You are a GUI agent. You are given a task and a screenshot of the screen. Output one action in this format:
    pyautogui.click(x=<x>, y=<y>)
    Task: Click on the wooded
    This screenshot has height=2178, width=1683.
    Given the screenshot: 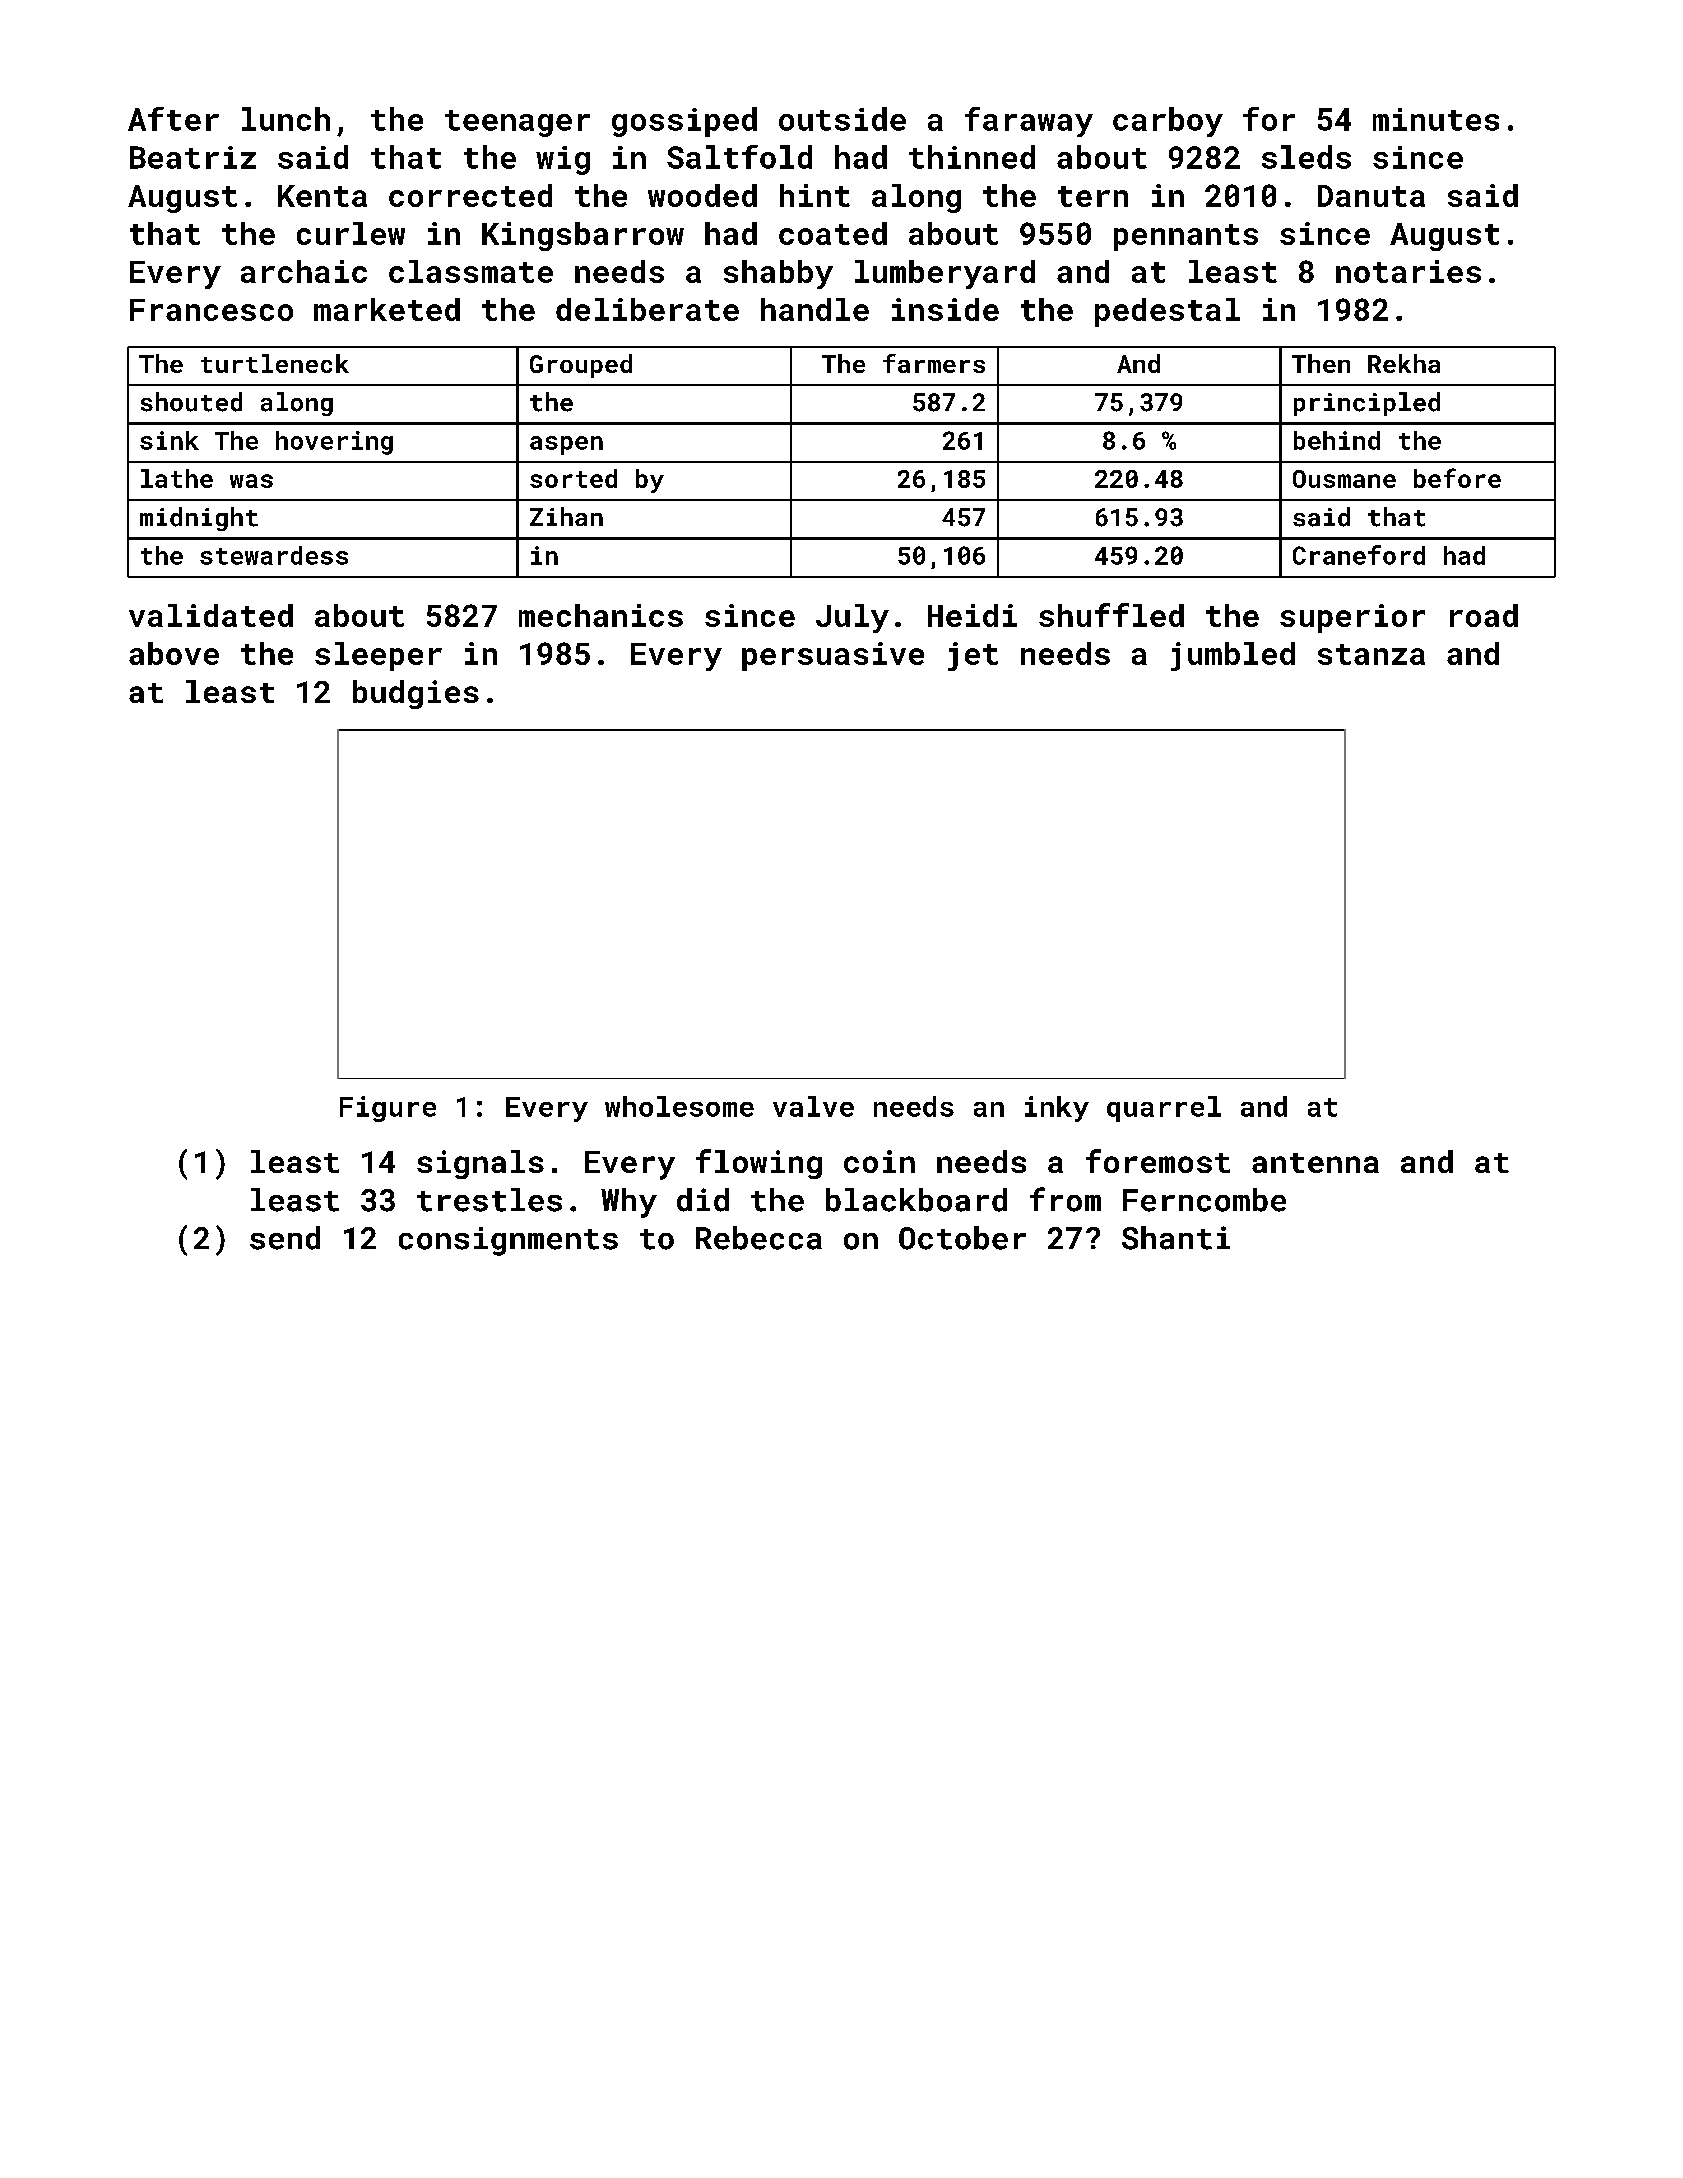 What is the action you would take?
    pyautogui.click(x=702, y=195)
